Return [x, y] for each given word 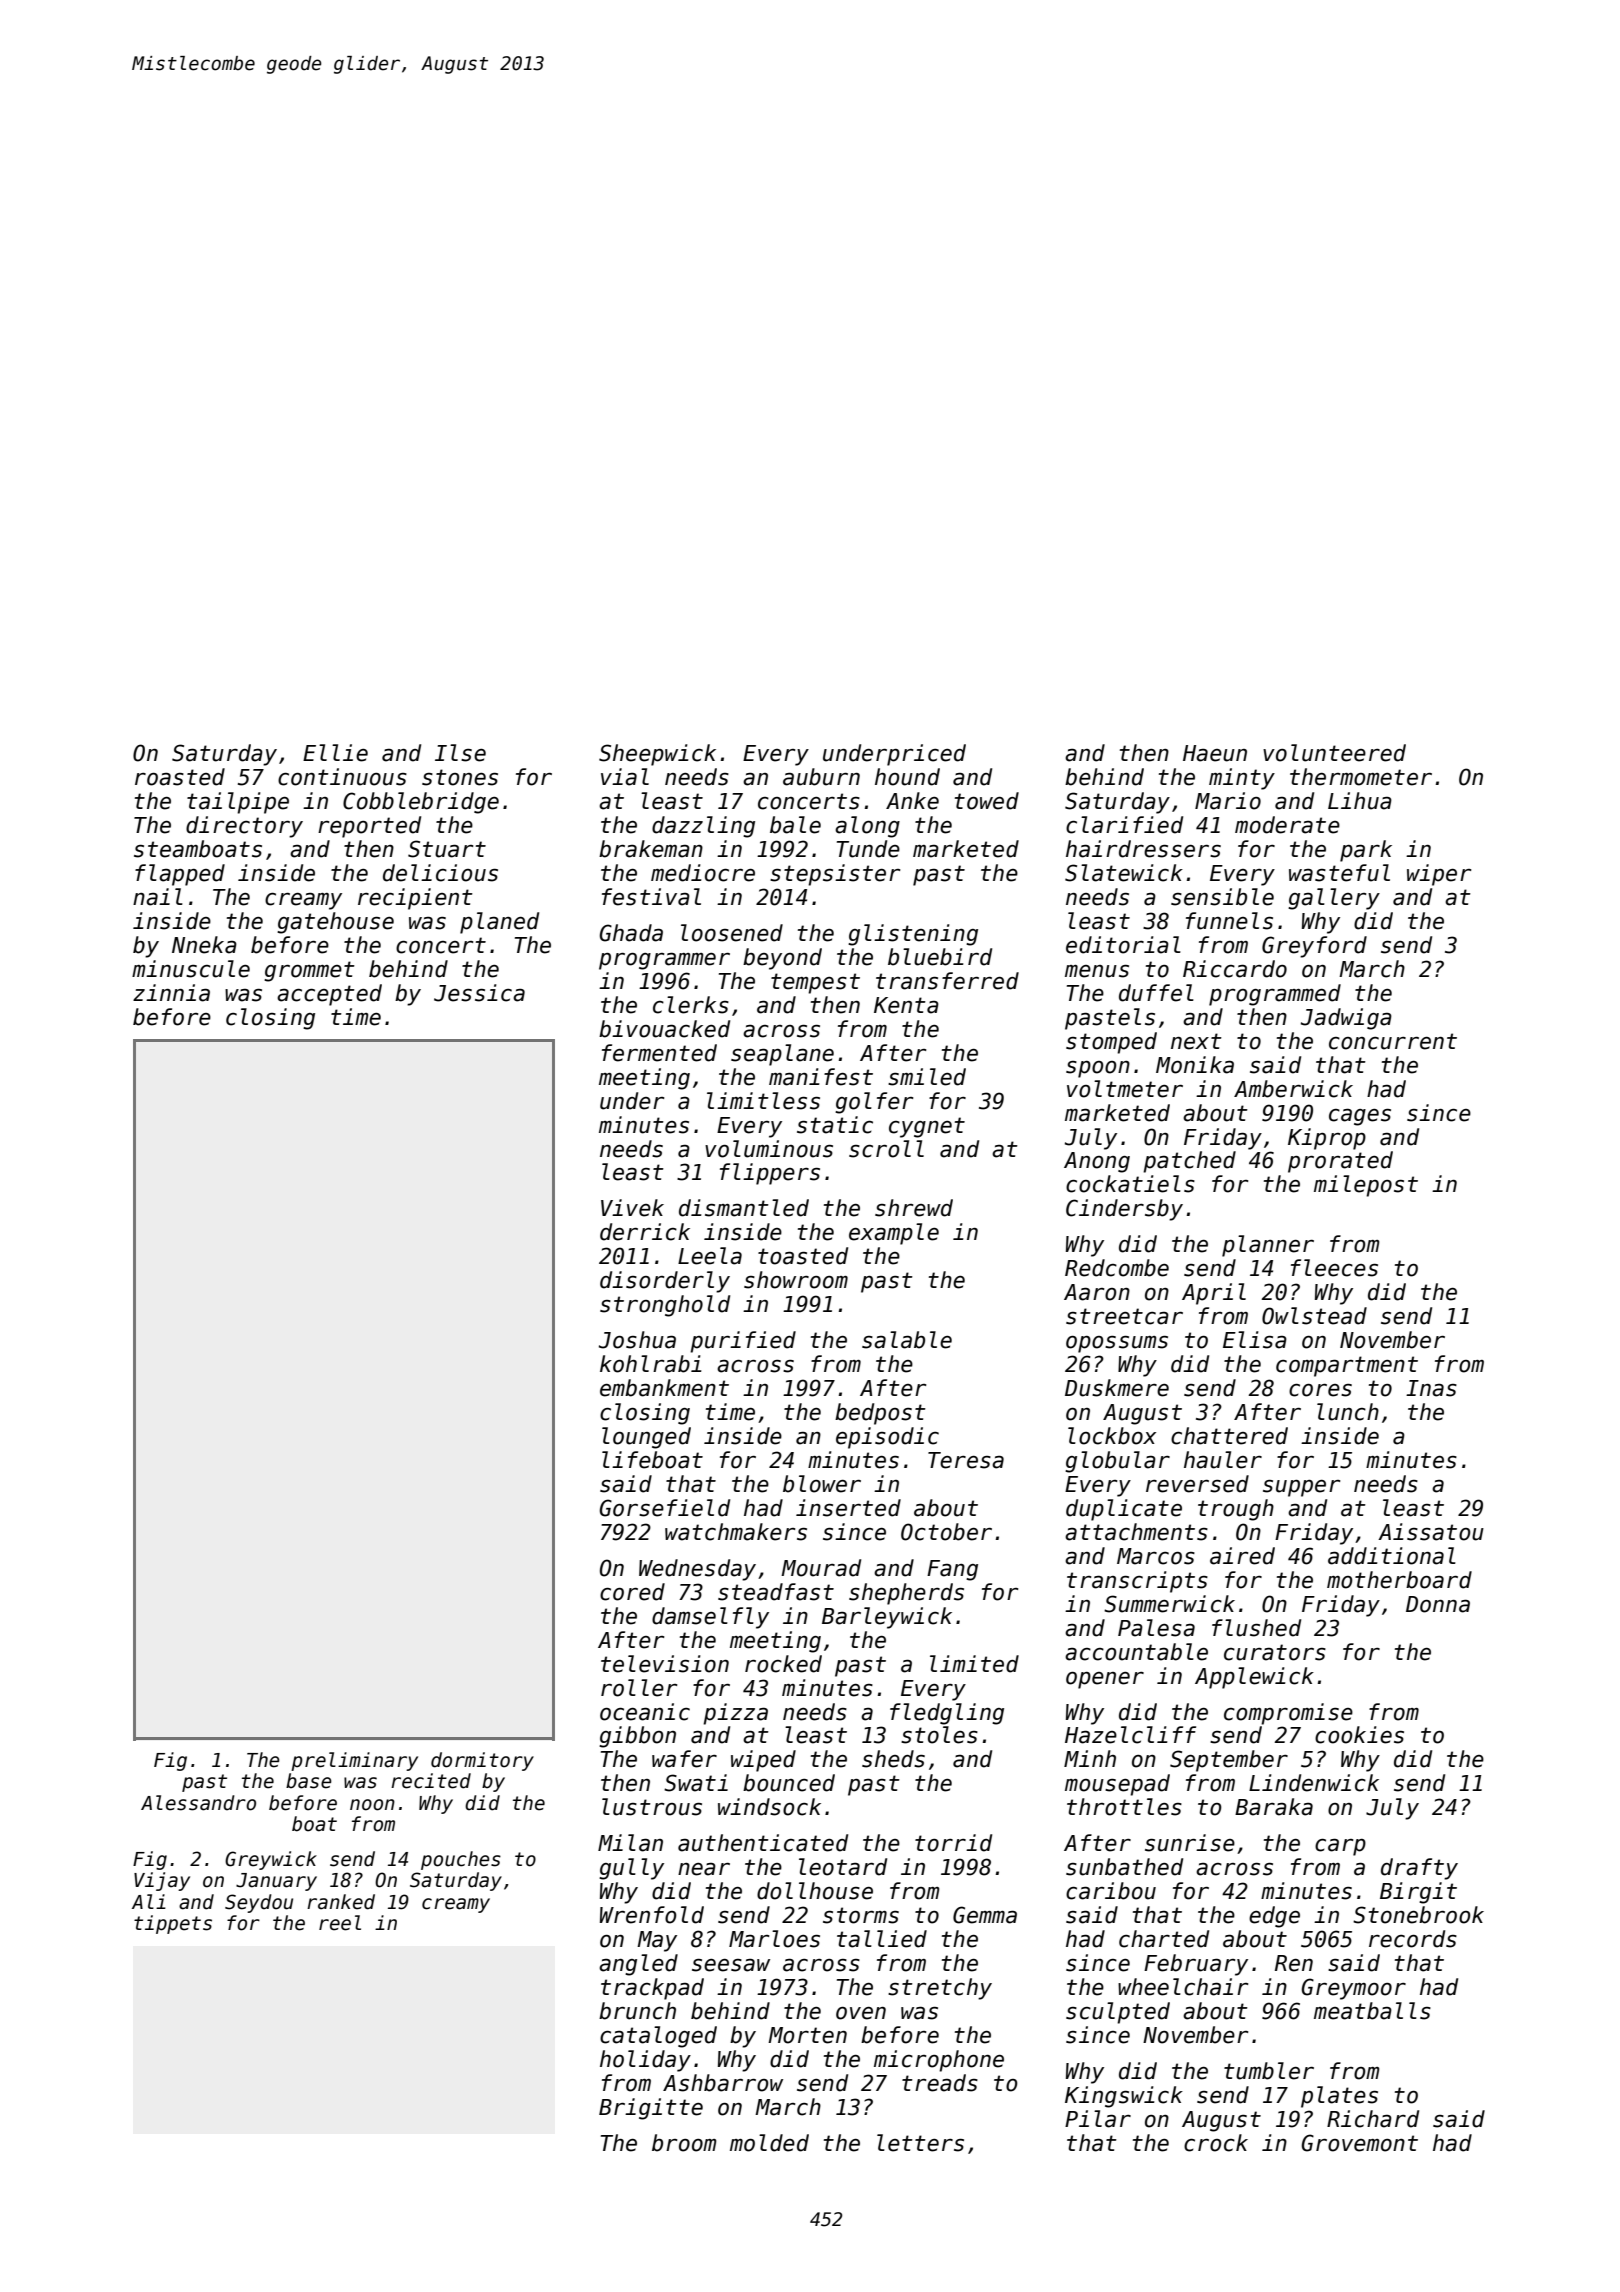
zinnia [171, 993]
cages [1360, 1117]
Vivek [632, 1208]
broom [684, 2143]
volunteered [1334, 753]
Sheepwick [657, 755]
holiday [645, 2061]
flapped [180, 875]
